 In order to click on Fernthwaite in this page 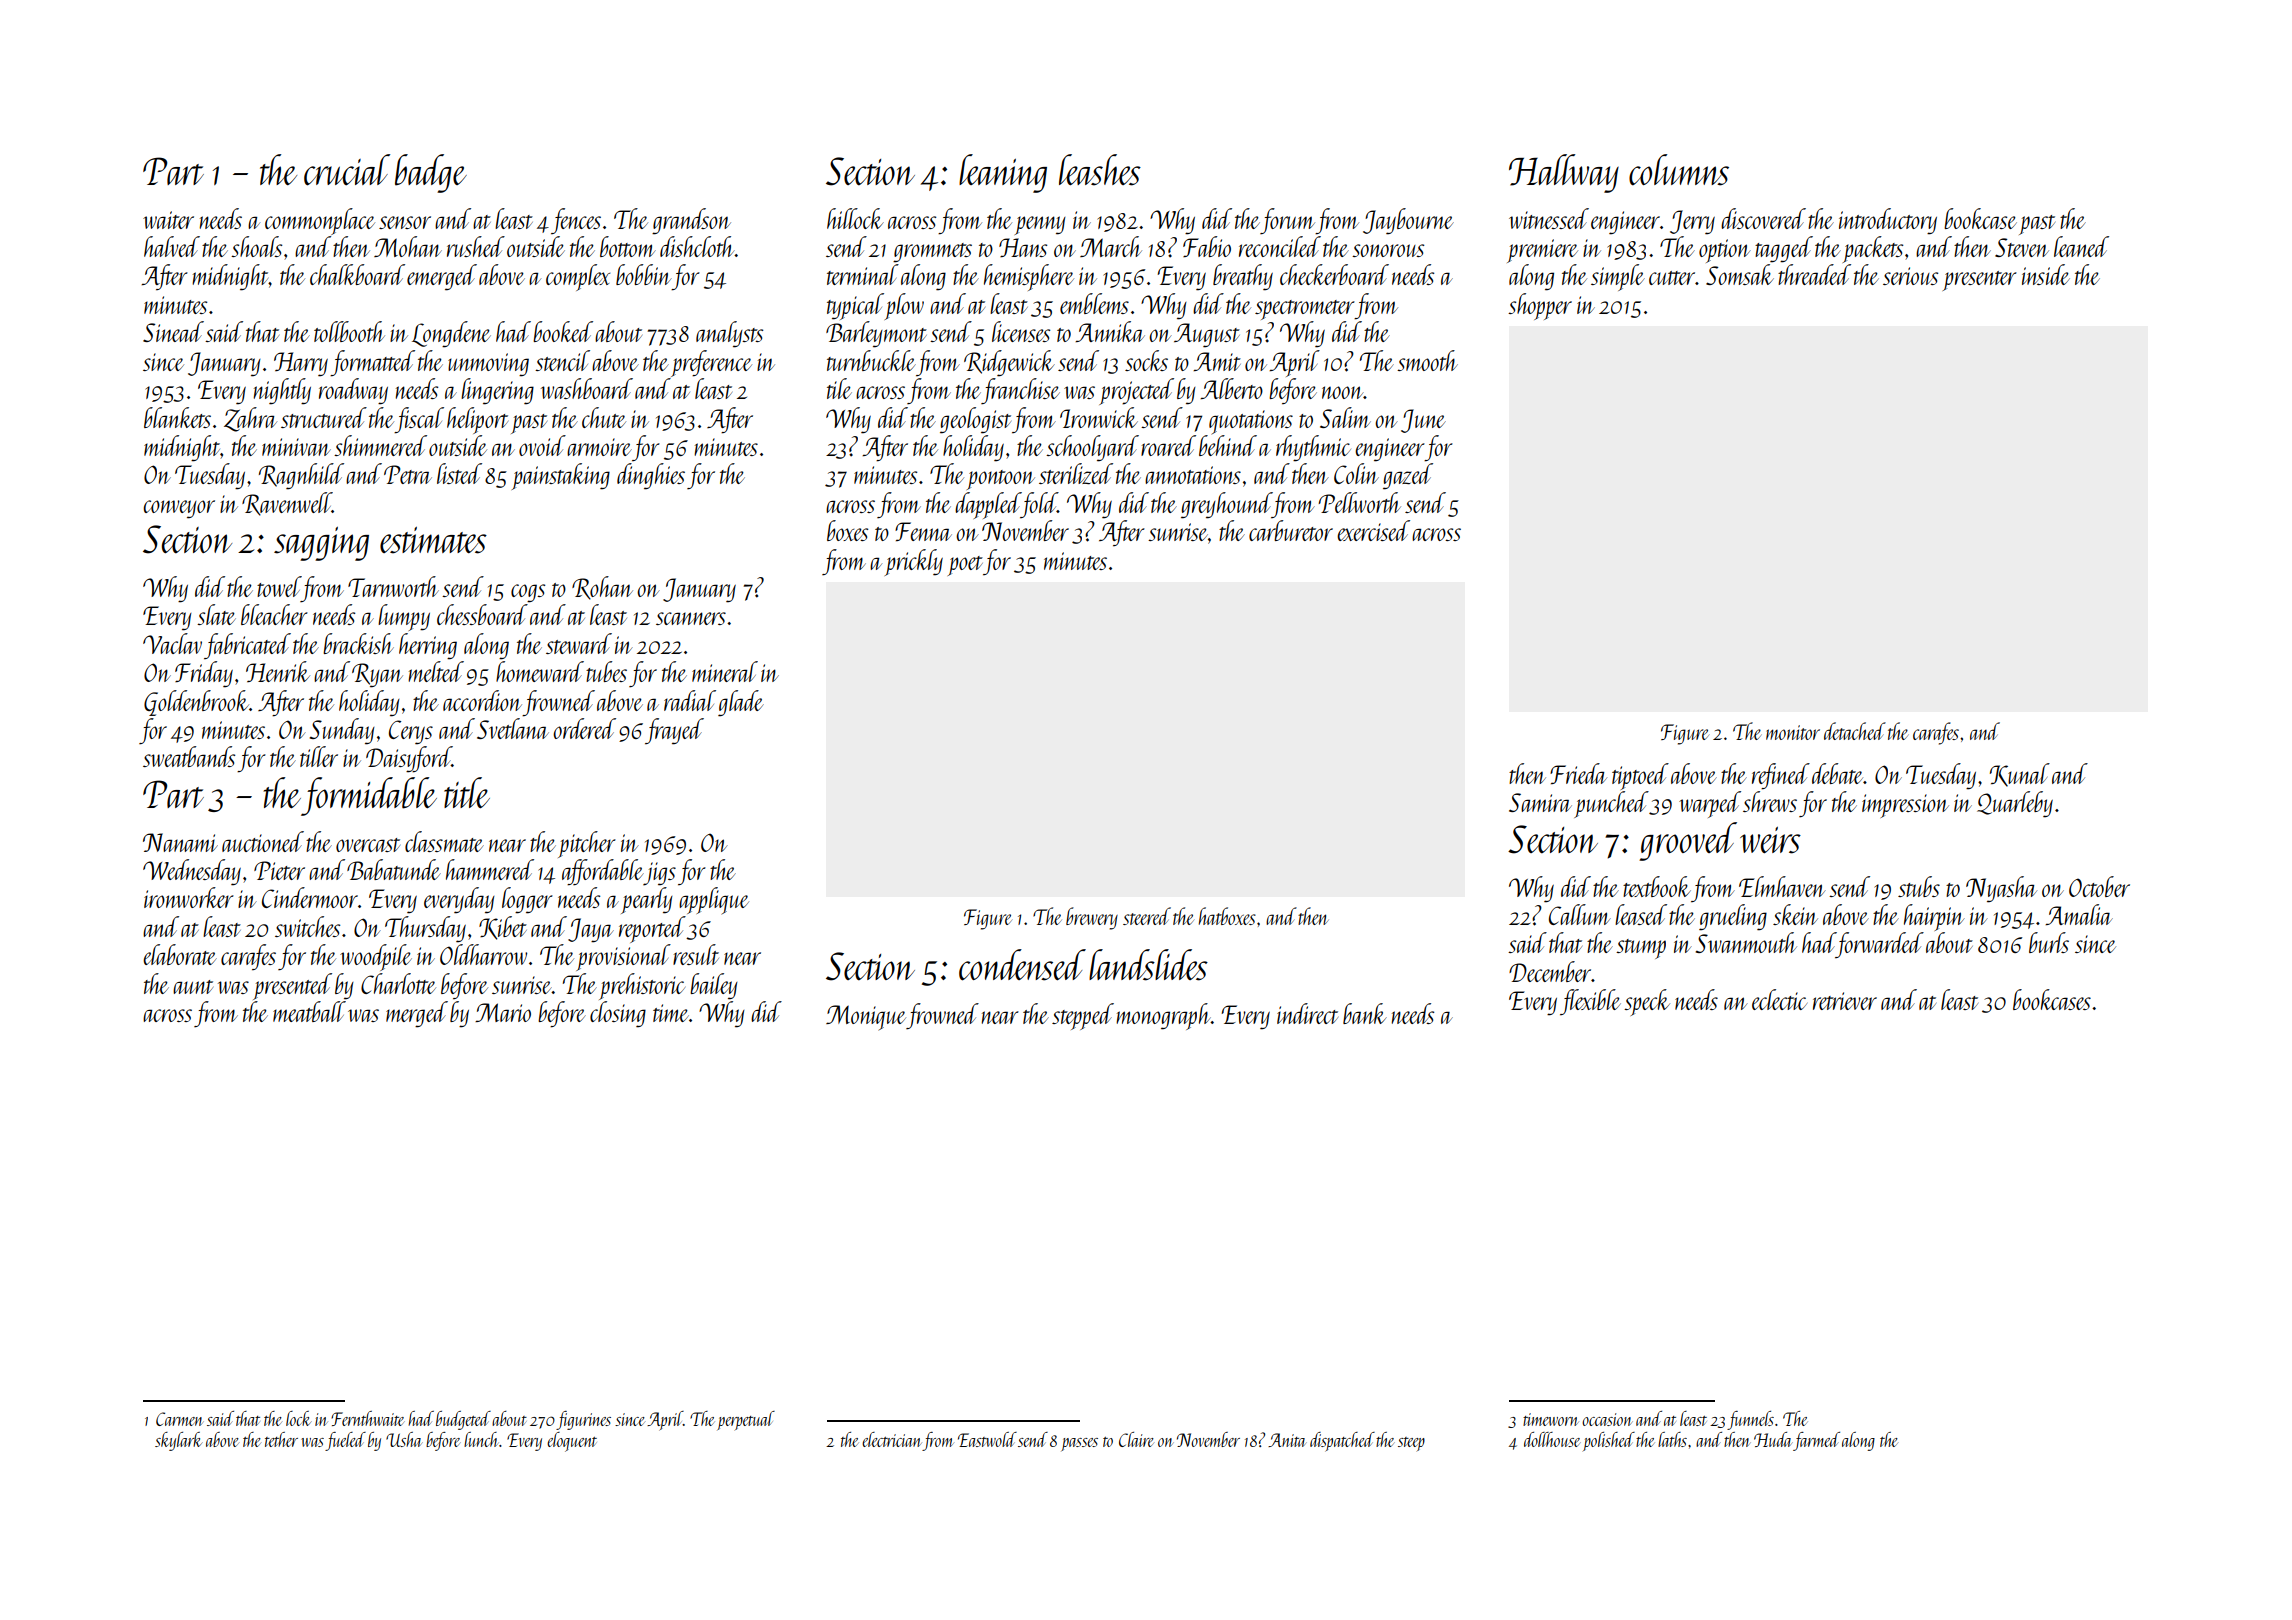, I will do `click(368, 1418)`.
